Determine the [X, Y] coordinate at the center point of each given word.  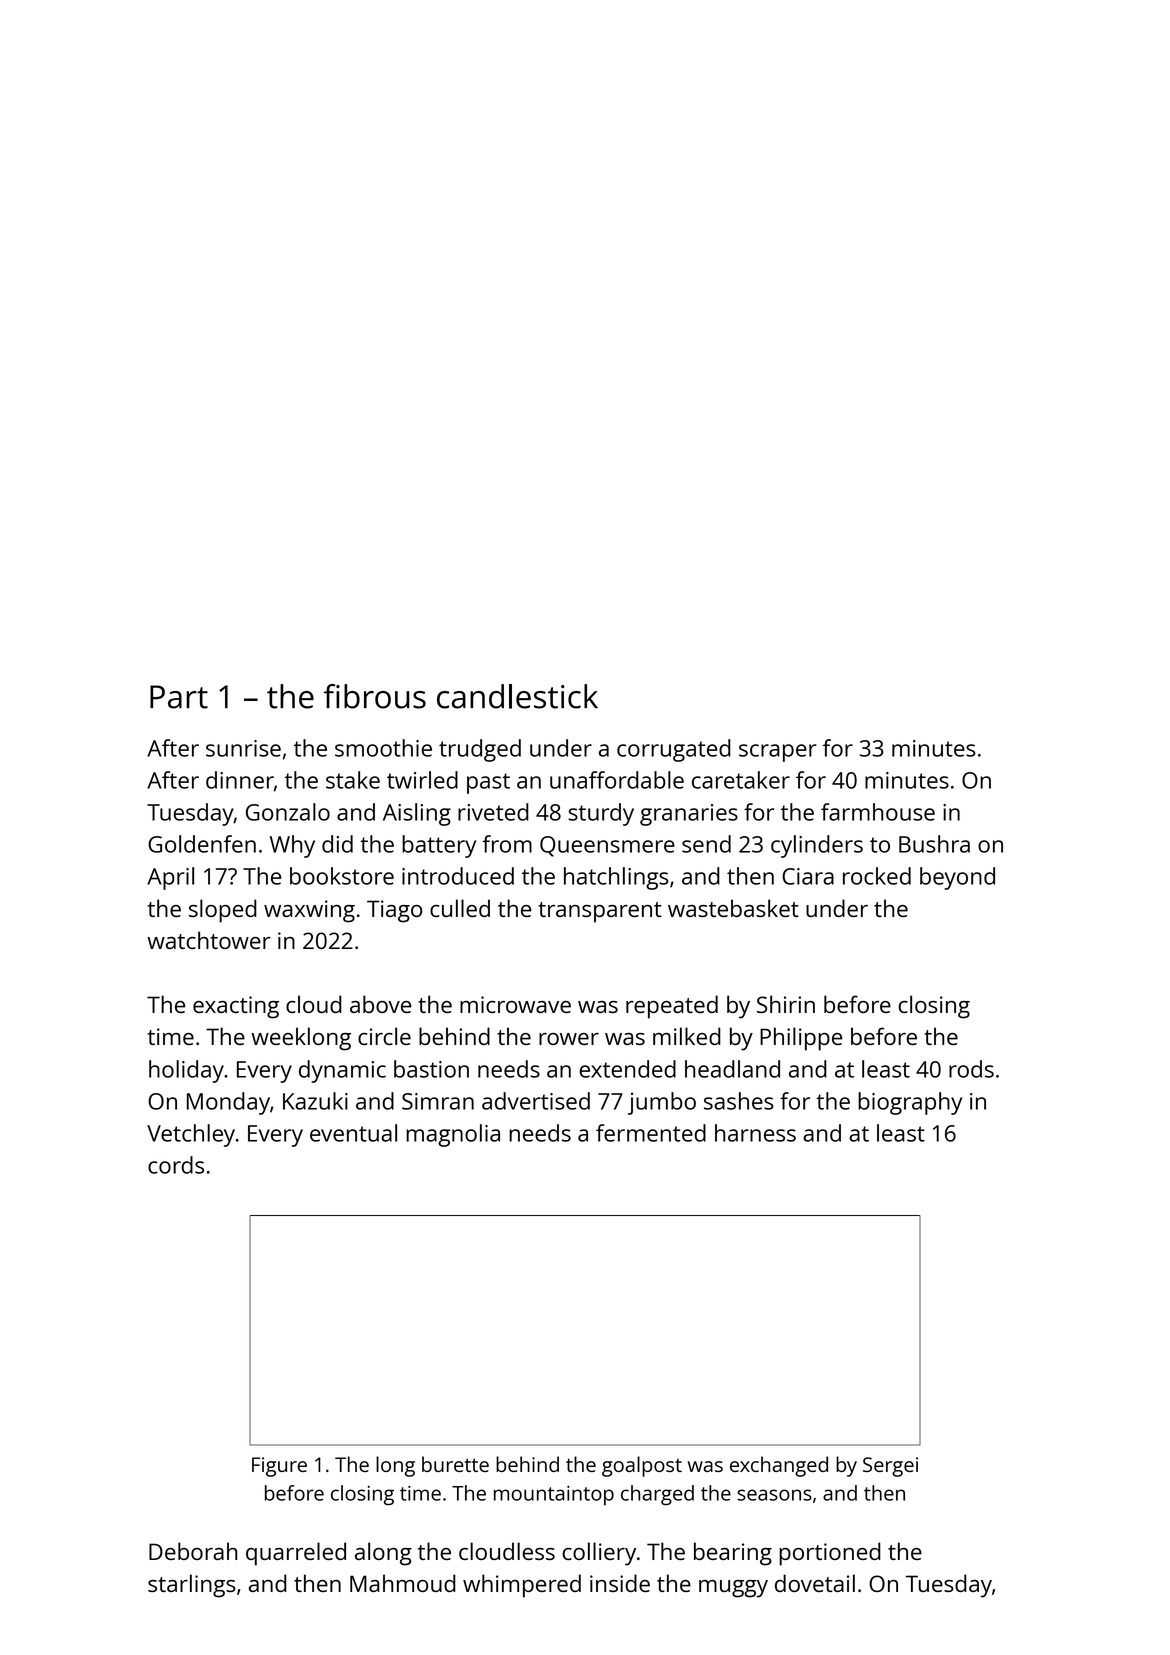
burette [455, 1464]
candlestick [517, 696]
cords [176, 1165]
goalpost [642, 1466]
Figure [279, 1467]
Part [179, 697]
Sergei [890, 1467]
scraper [778, 753]
